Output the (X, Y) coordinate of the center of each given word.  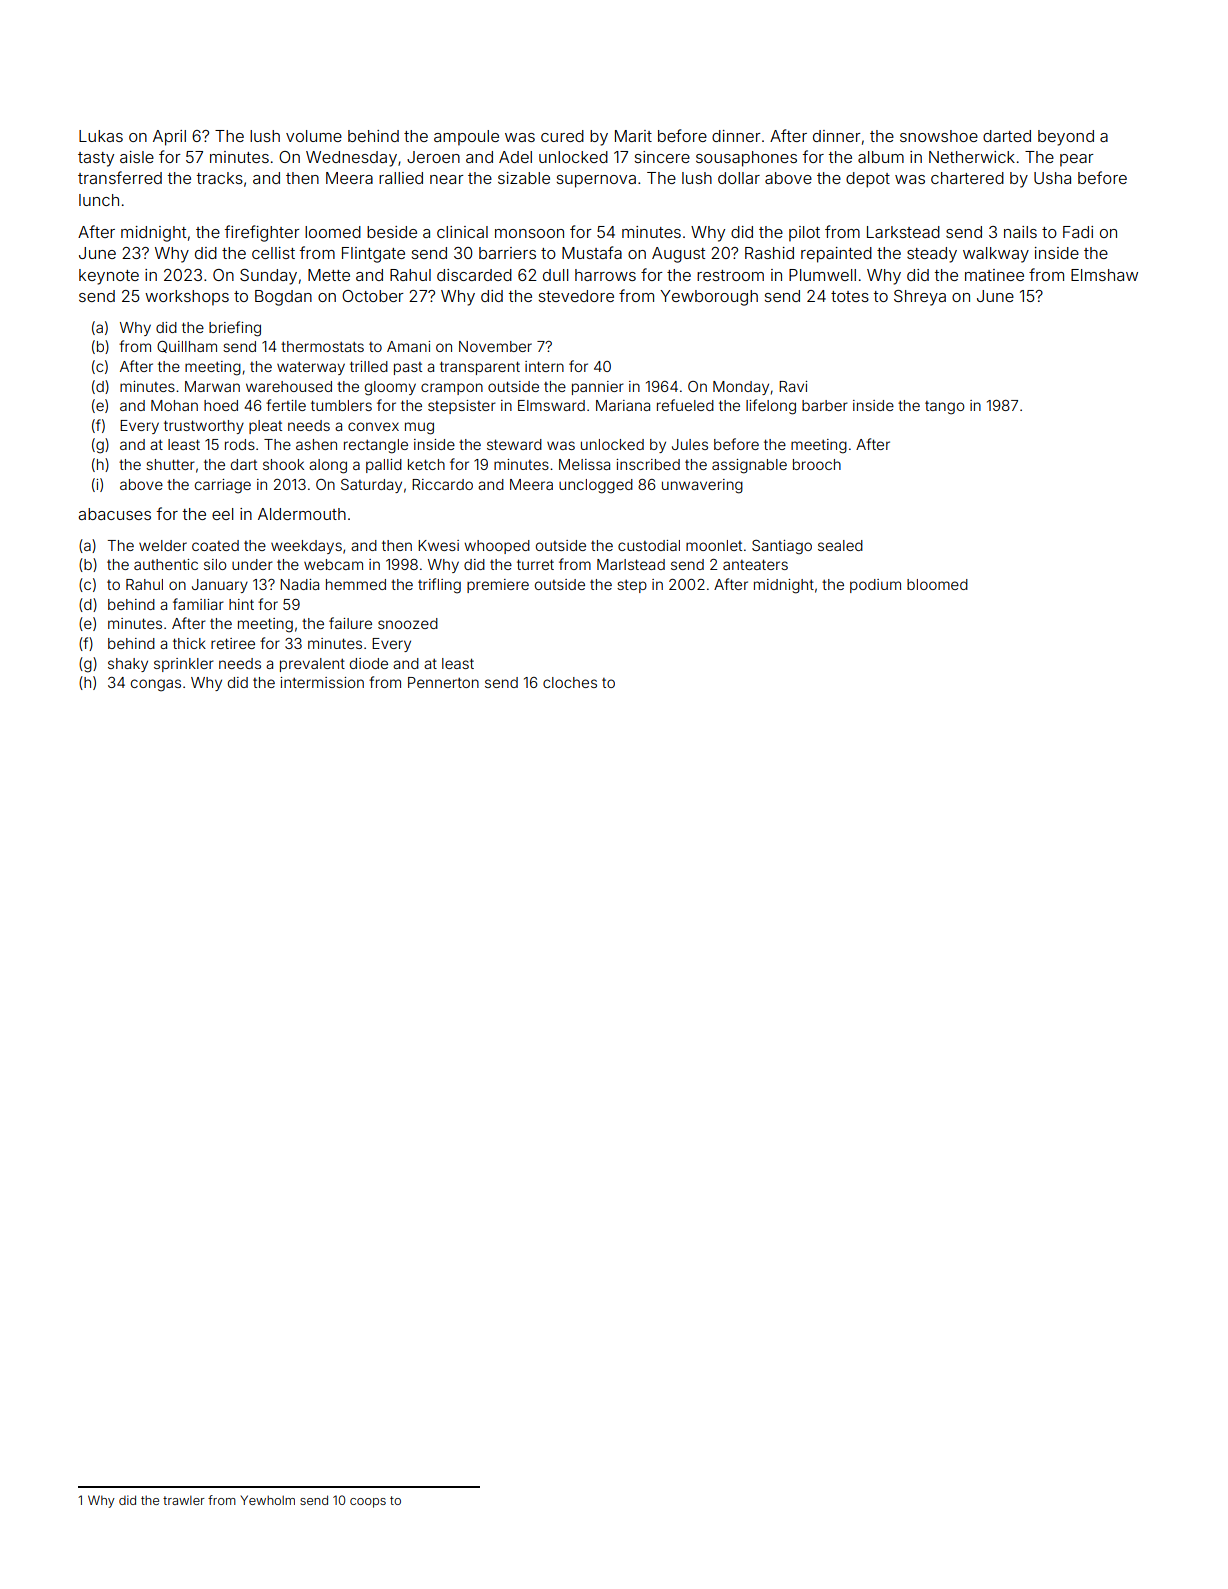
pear (1077, 160)
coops (368, 1503)
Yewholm (268, 1500)
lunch (99, 200)
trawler (184, 1500)
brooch (817, 464)
